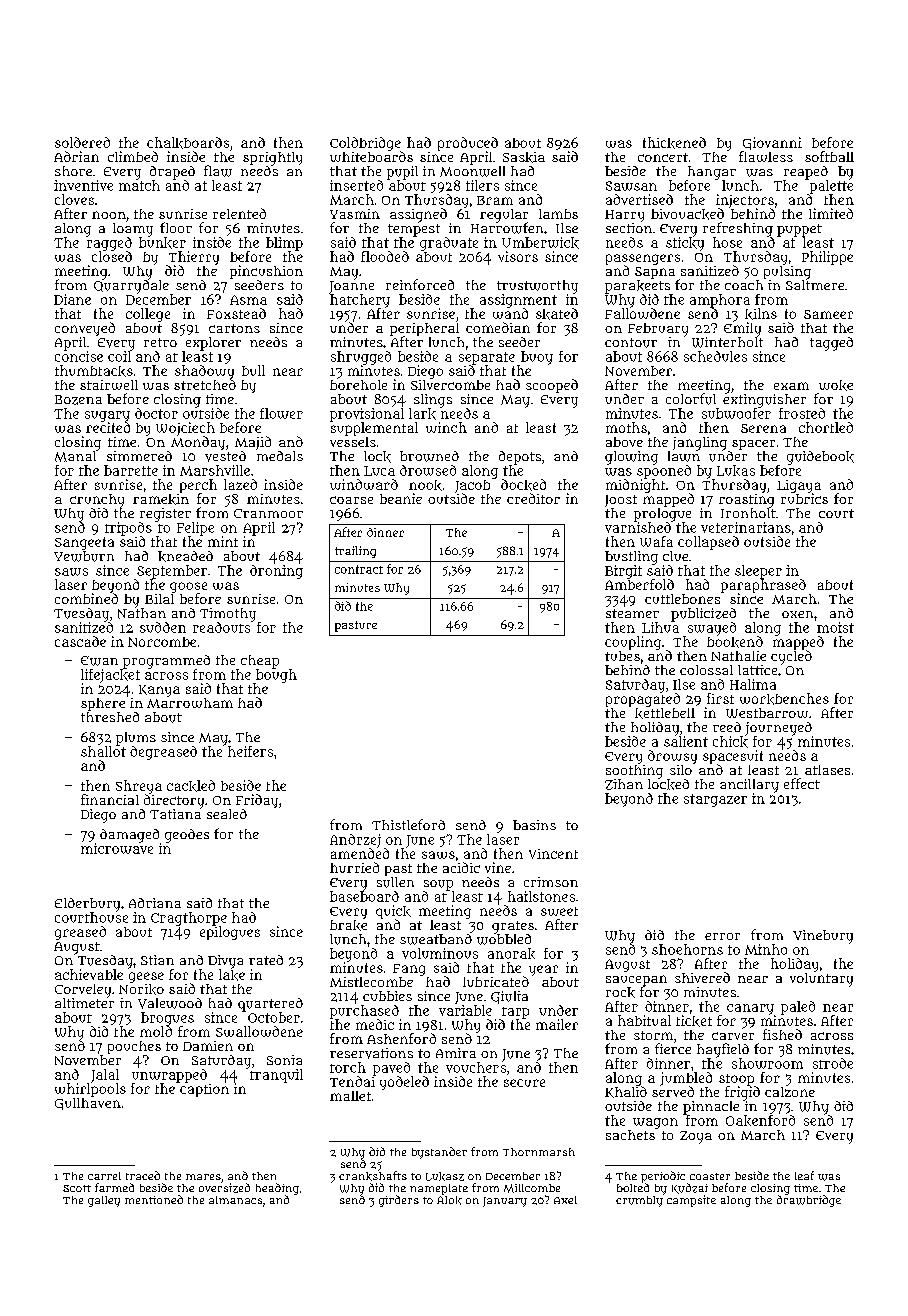 The image size is (908, 1316). I want to click on Ashenford, so click(401, 1038).
